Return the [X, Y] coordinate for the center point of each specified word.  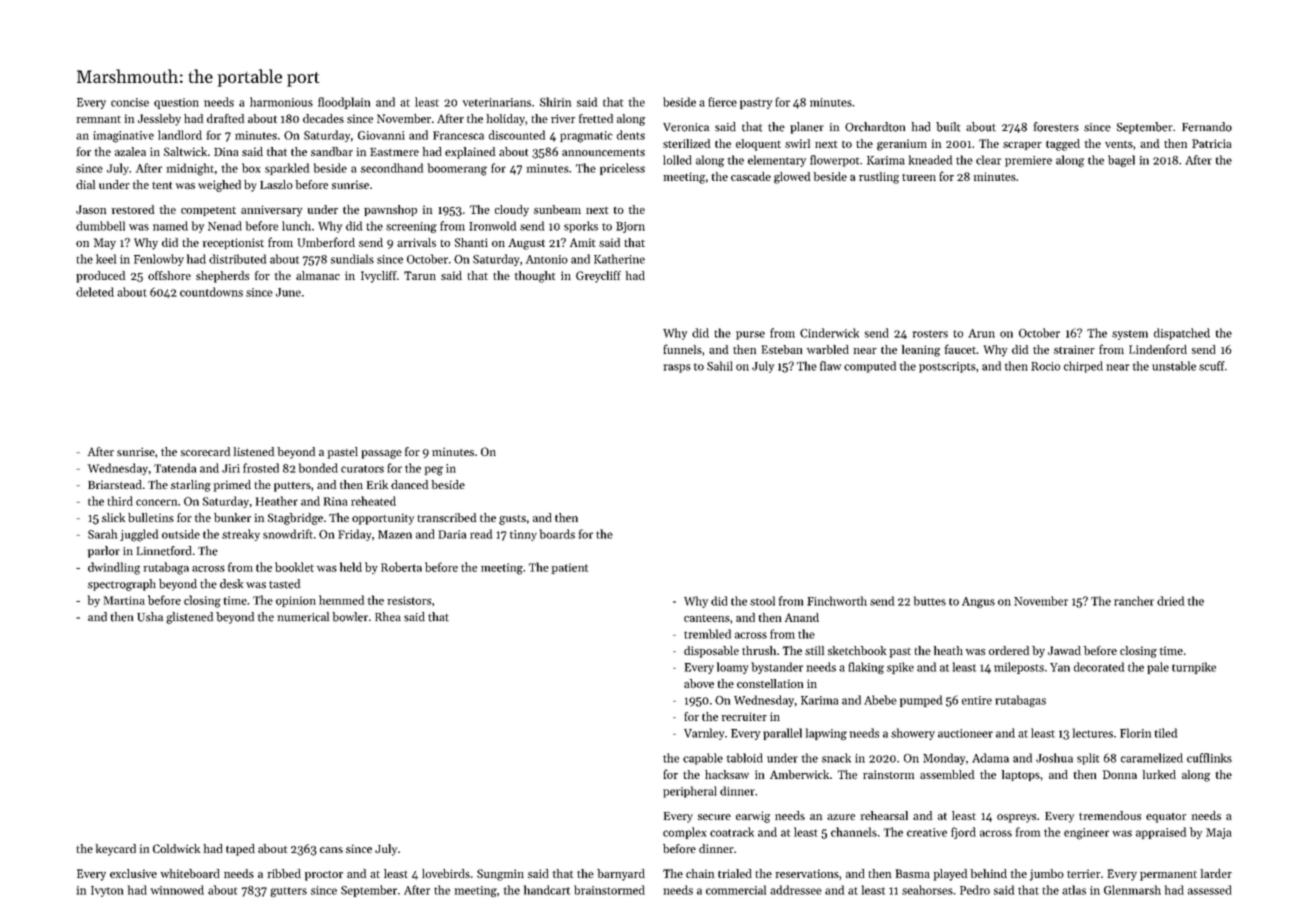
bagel [1121, 161]
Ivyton [107, 891]
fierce [722, 102]
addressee [796, 890]
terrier [1084, 873]
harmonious [281, 102]
